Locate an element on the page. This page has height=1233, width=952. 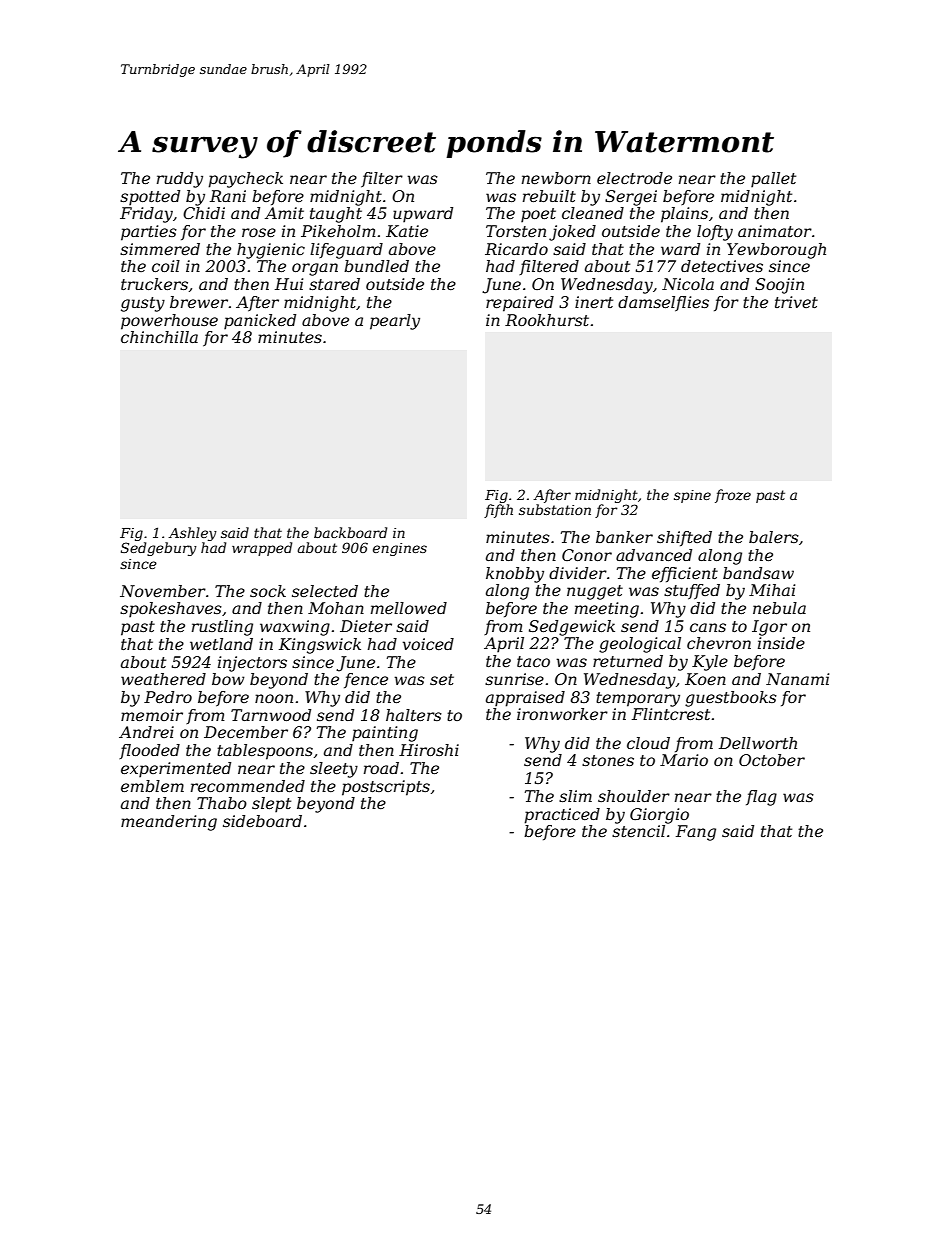
weathered is located at coordinates (163, 679).
